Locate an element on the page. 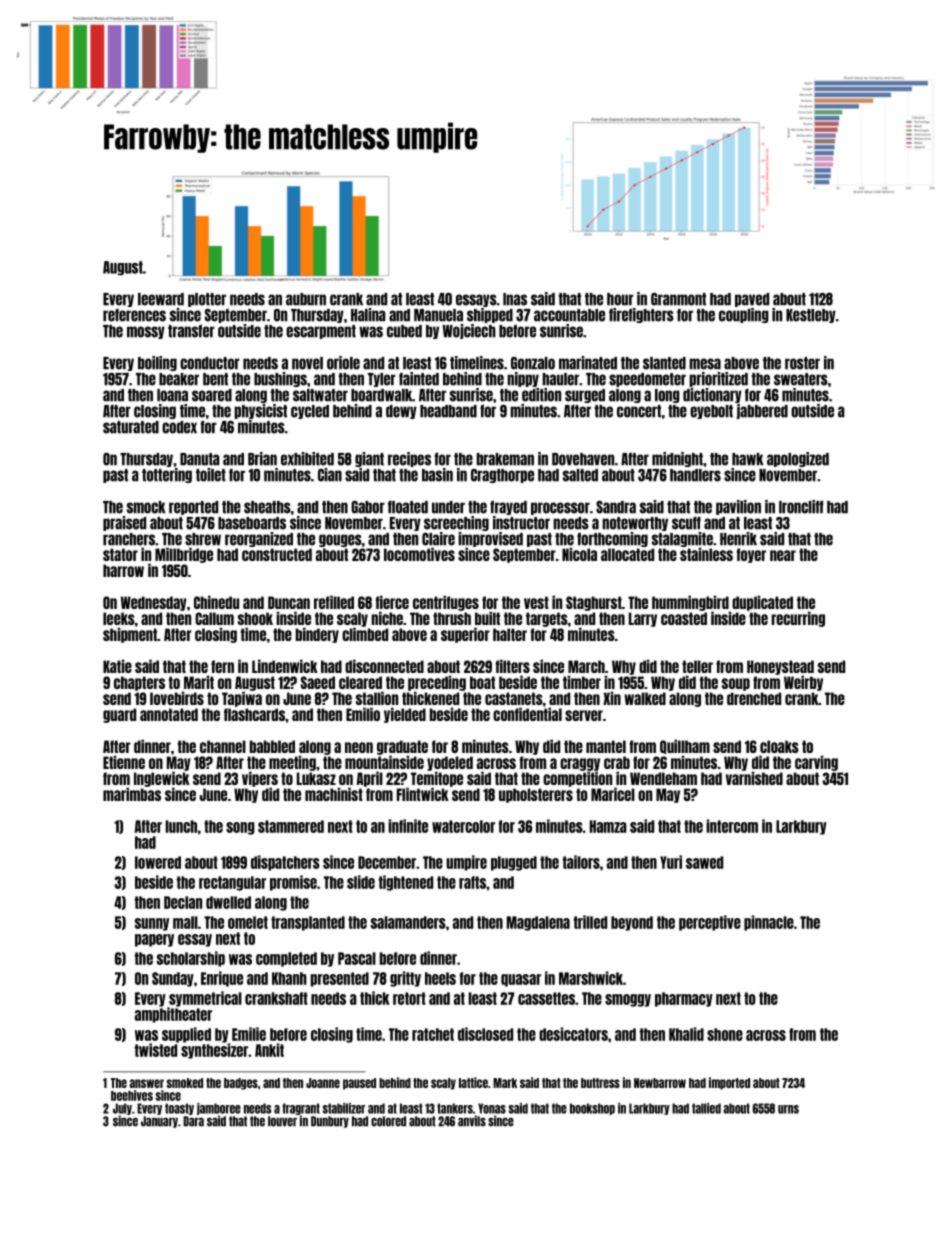  auburn is located at coordinates (306, 299).
